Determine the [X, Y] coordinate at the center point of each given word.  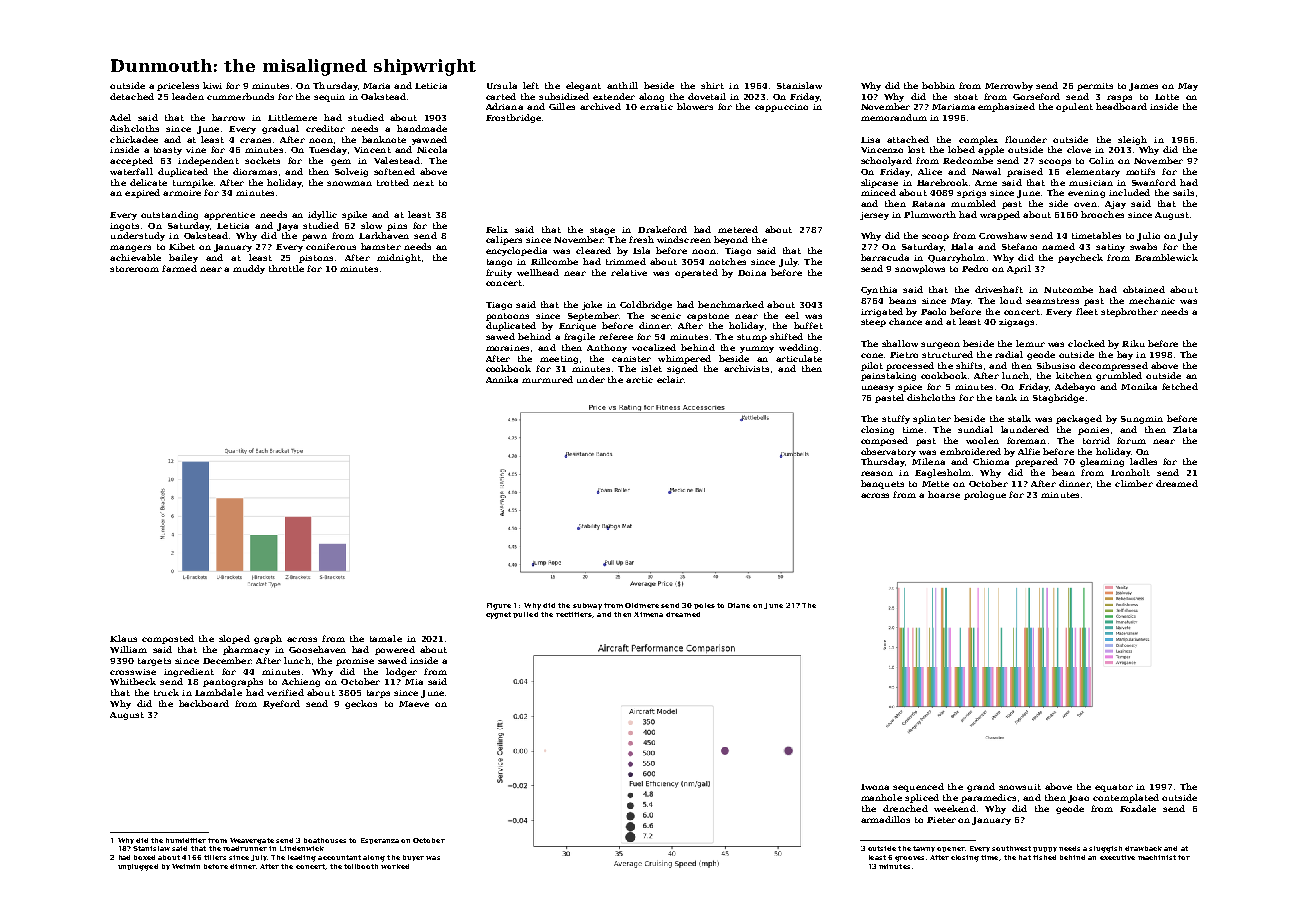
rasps [1119, 98]
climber [1134, 483]
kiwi [212, 85]
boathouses [325, 840]
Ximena [648, 614]
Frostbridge [513, 118]
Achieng [301, 682]
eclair [670, 379]
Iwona [875, 787]
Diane [739, 605]
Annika [502, 379]
